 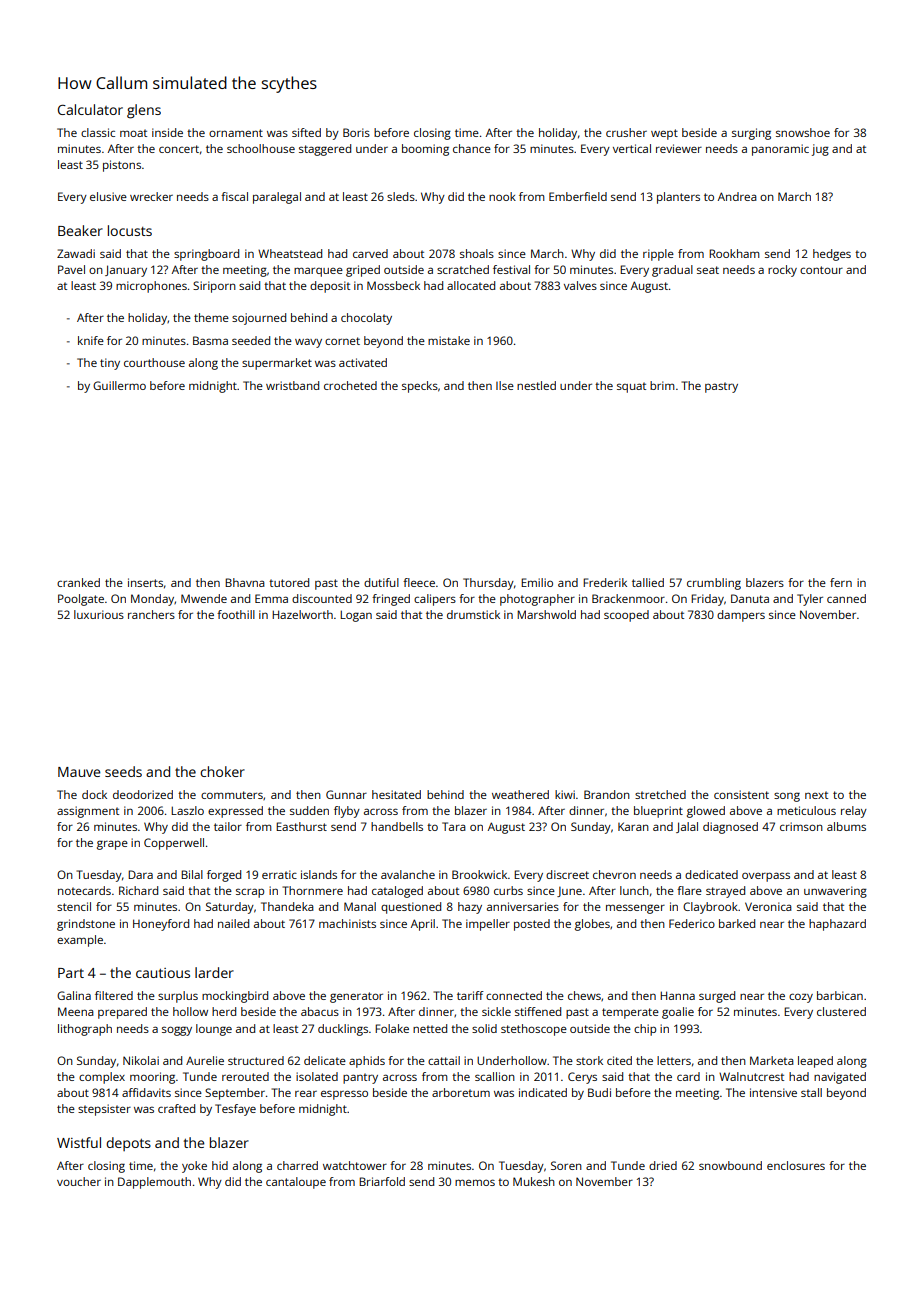 What do you see at coordinates (78, 582) in the screenshot?
I see `cranked` at bounding box center [78, 582].
